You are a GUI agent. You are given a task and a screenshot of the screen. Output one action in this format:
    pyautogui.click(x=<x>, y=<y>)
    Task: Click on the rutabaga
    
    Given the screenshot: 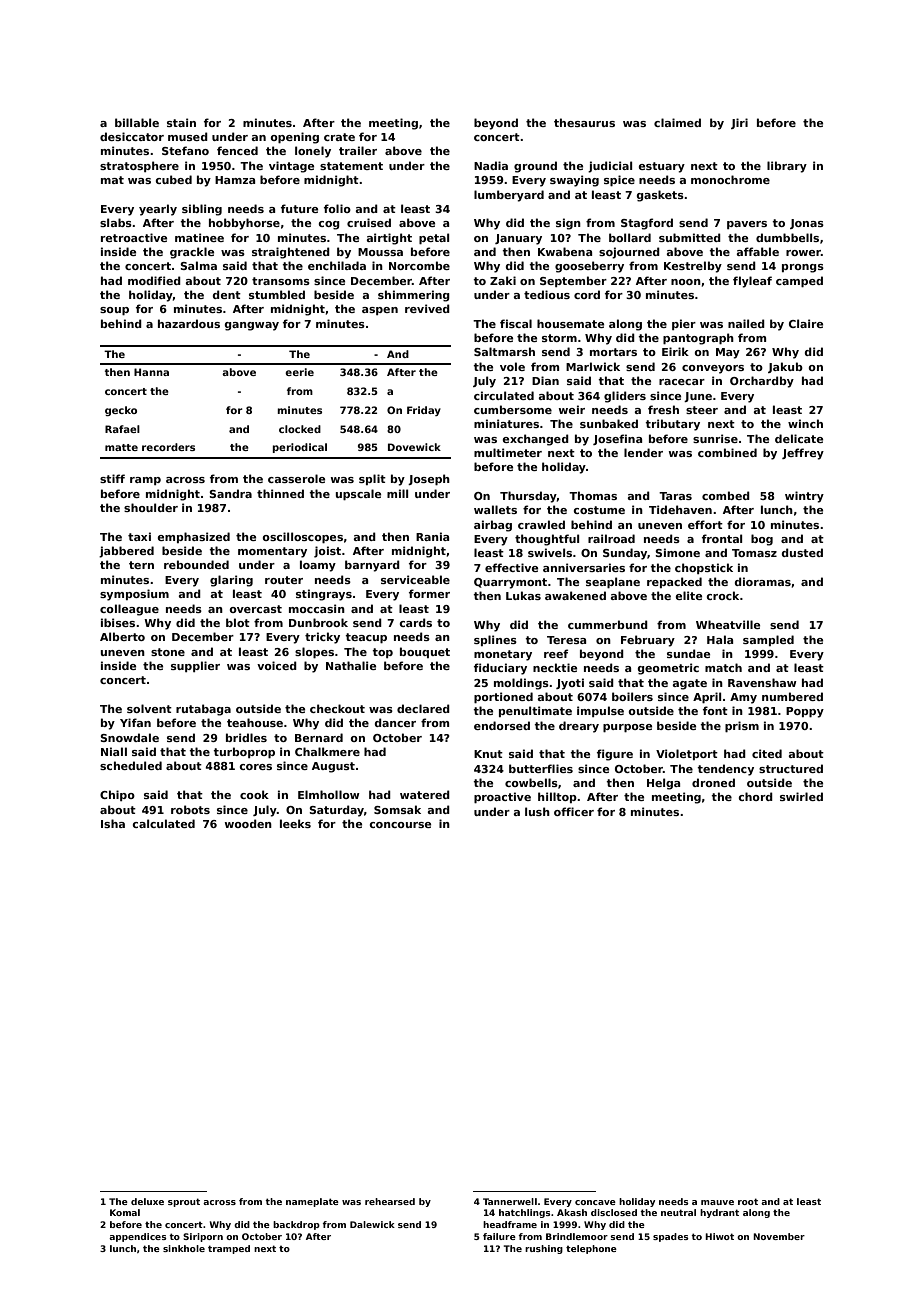 What is the action you would take?
    pyautogui.click(x=203, y=710)
